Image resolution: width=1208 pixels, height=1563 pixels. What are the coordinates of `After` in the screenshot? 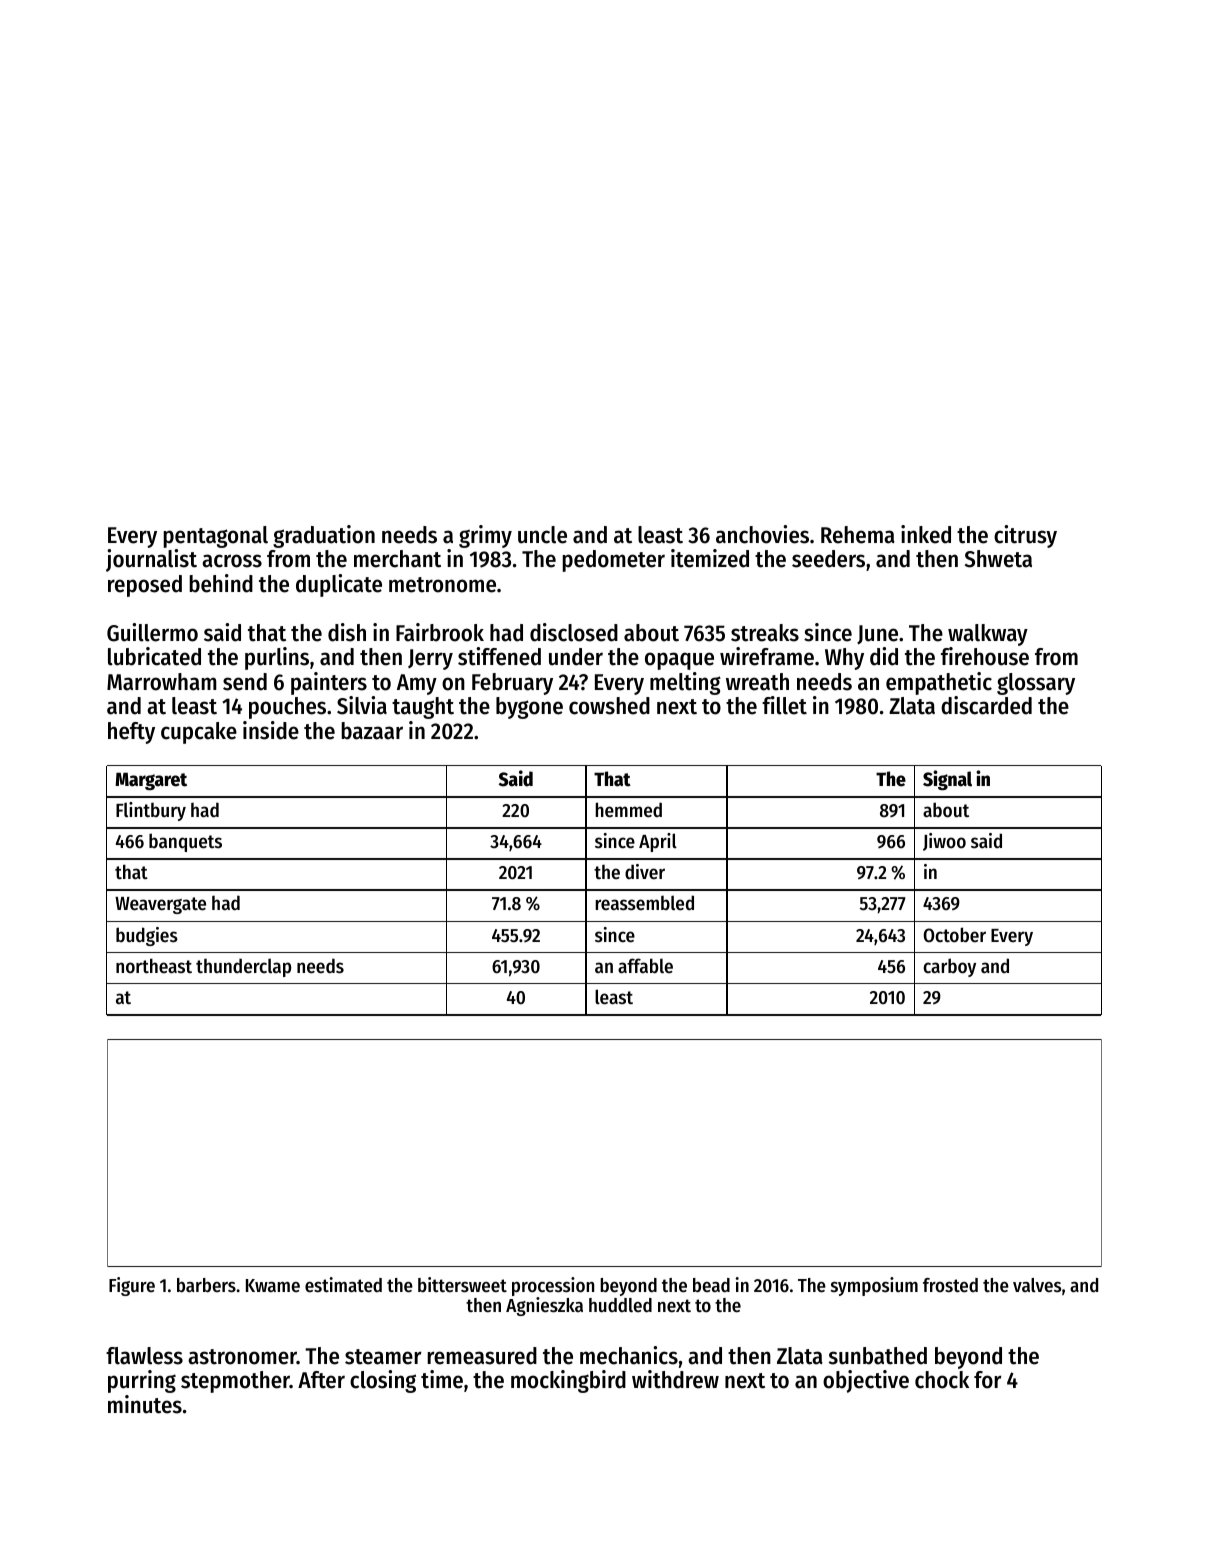 It's located at (321, 1380).
